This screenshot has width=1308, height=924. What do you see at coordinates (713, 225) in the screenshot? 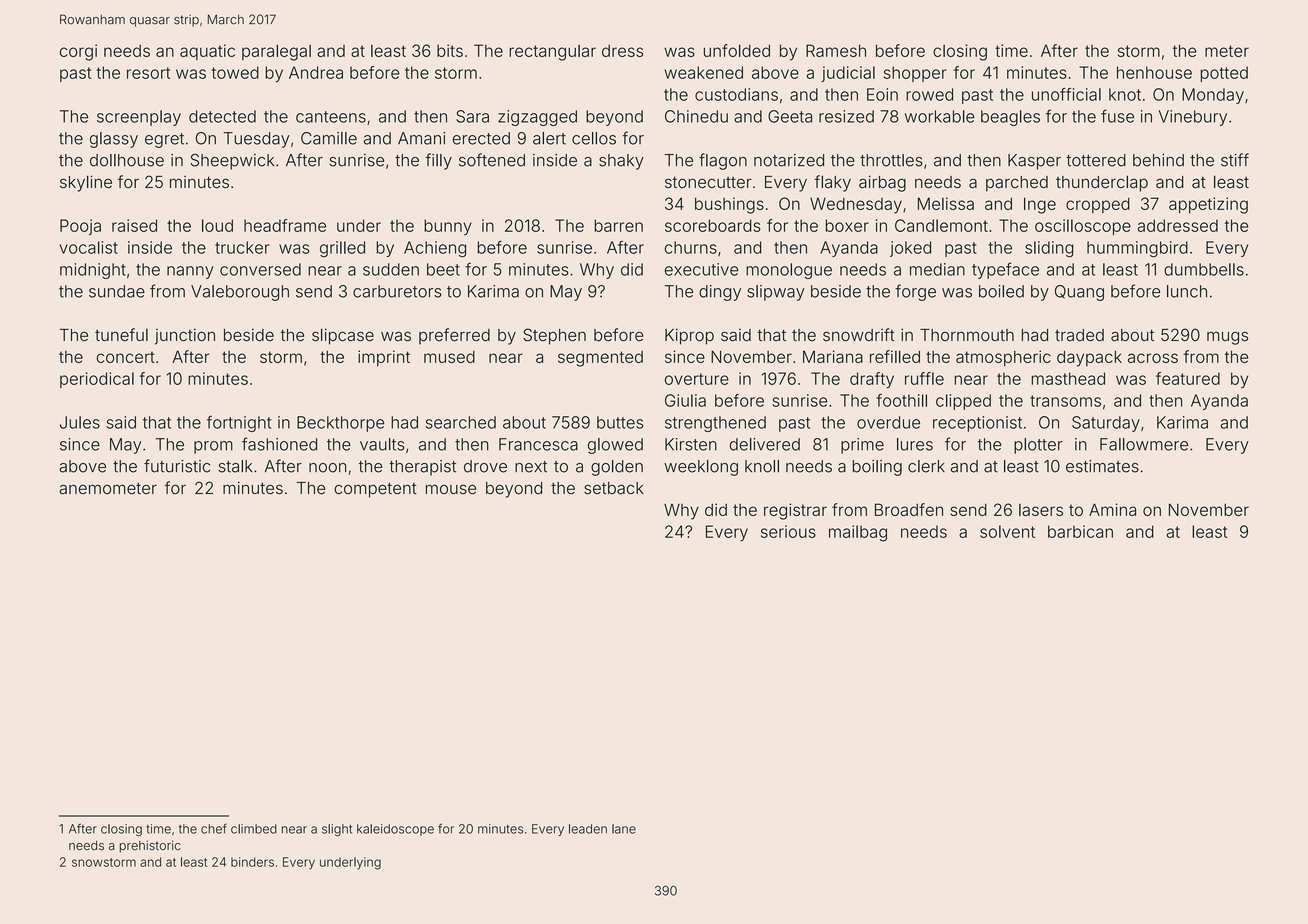
I see `scoreboards` at bounding box center [713, 225].
